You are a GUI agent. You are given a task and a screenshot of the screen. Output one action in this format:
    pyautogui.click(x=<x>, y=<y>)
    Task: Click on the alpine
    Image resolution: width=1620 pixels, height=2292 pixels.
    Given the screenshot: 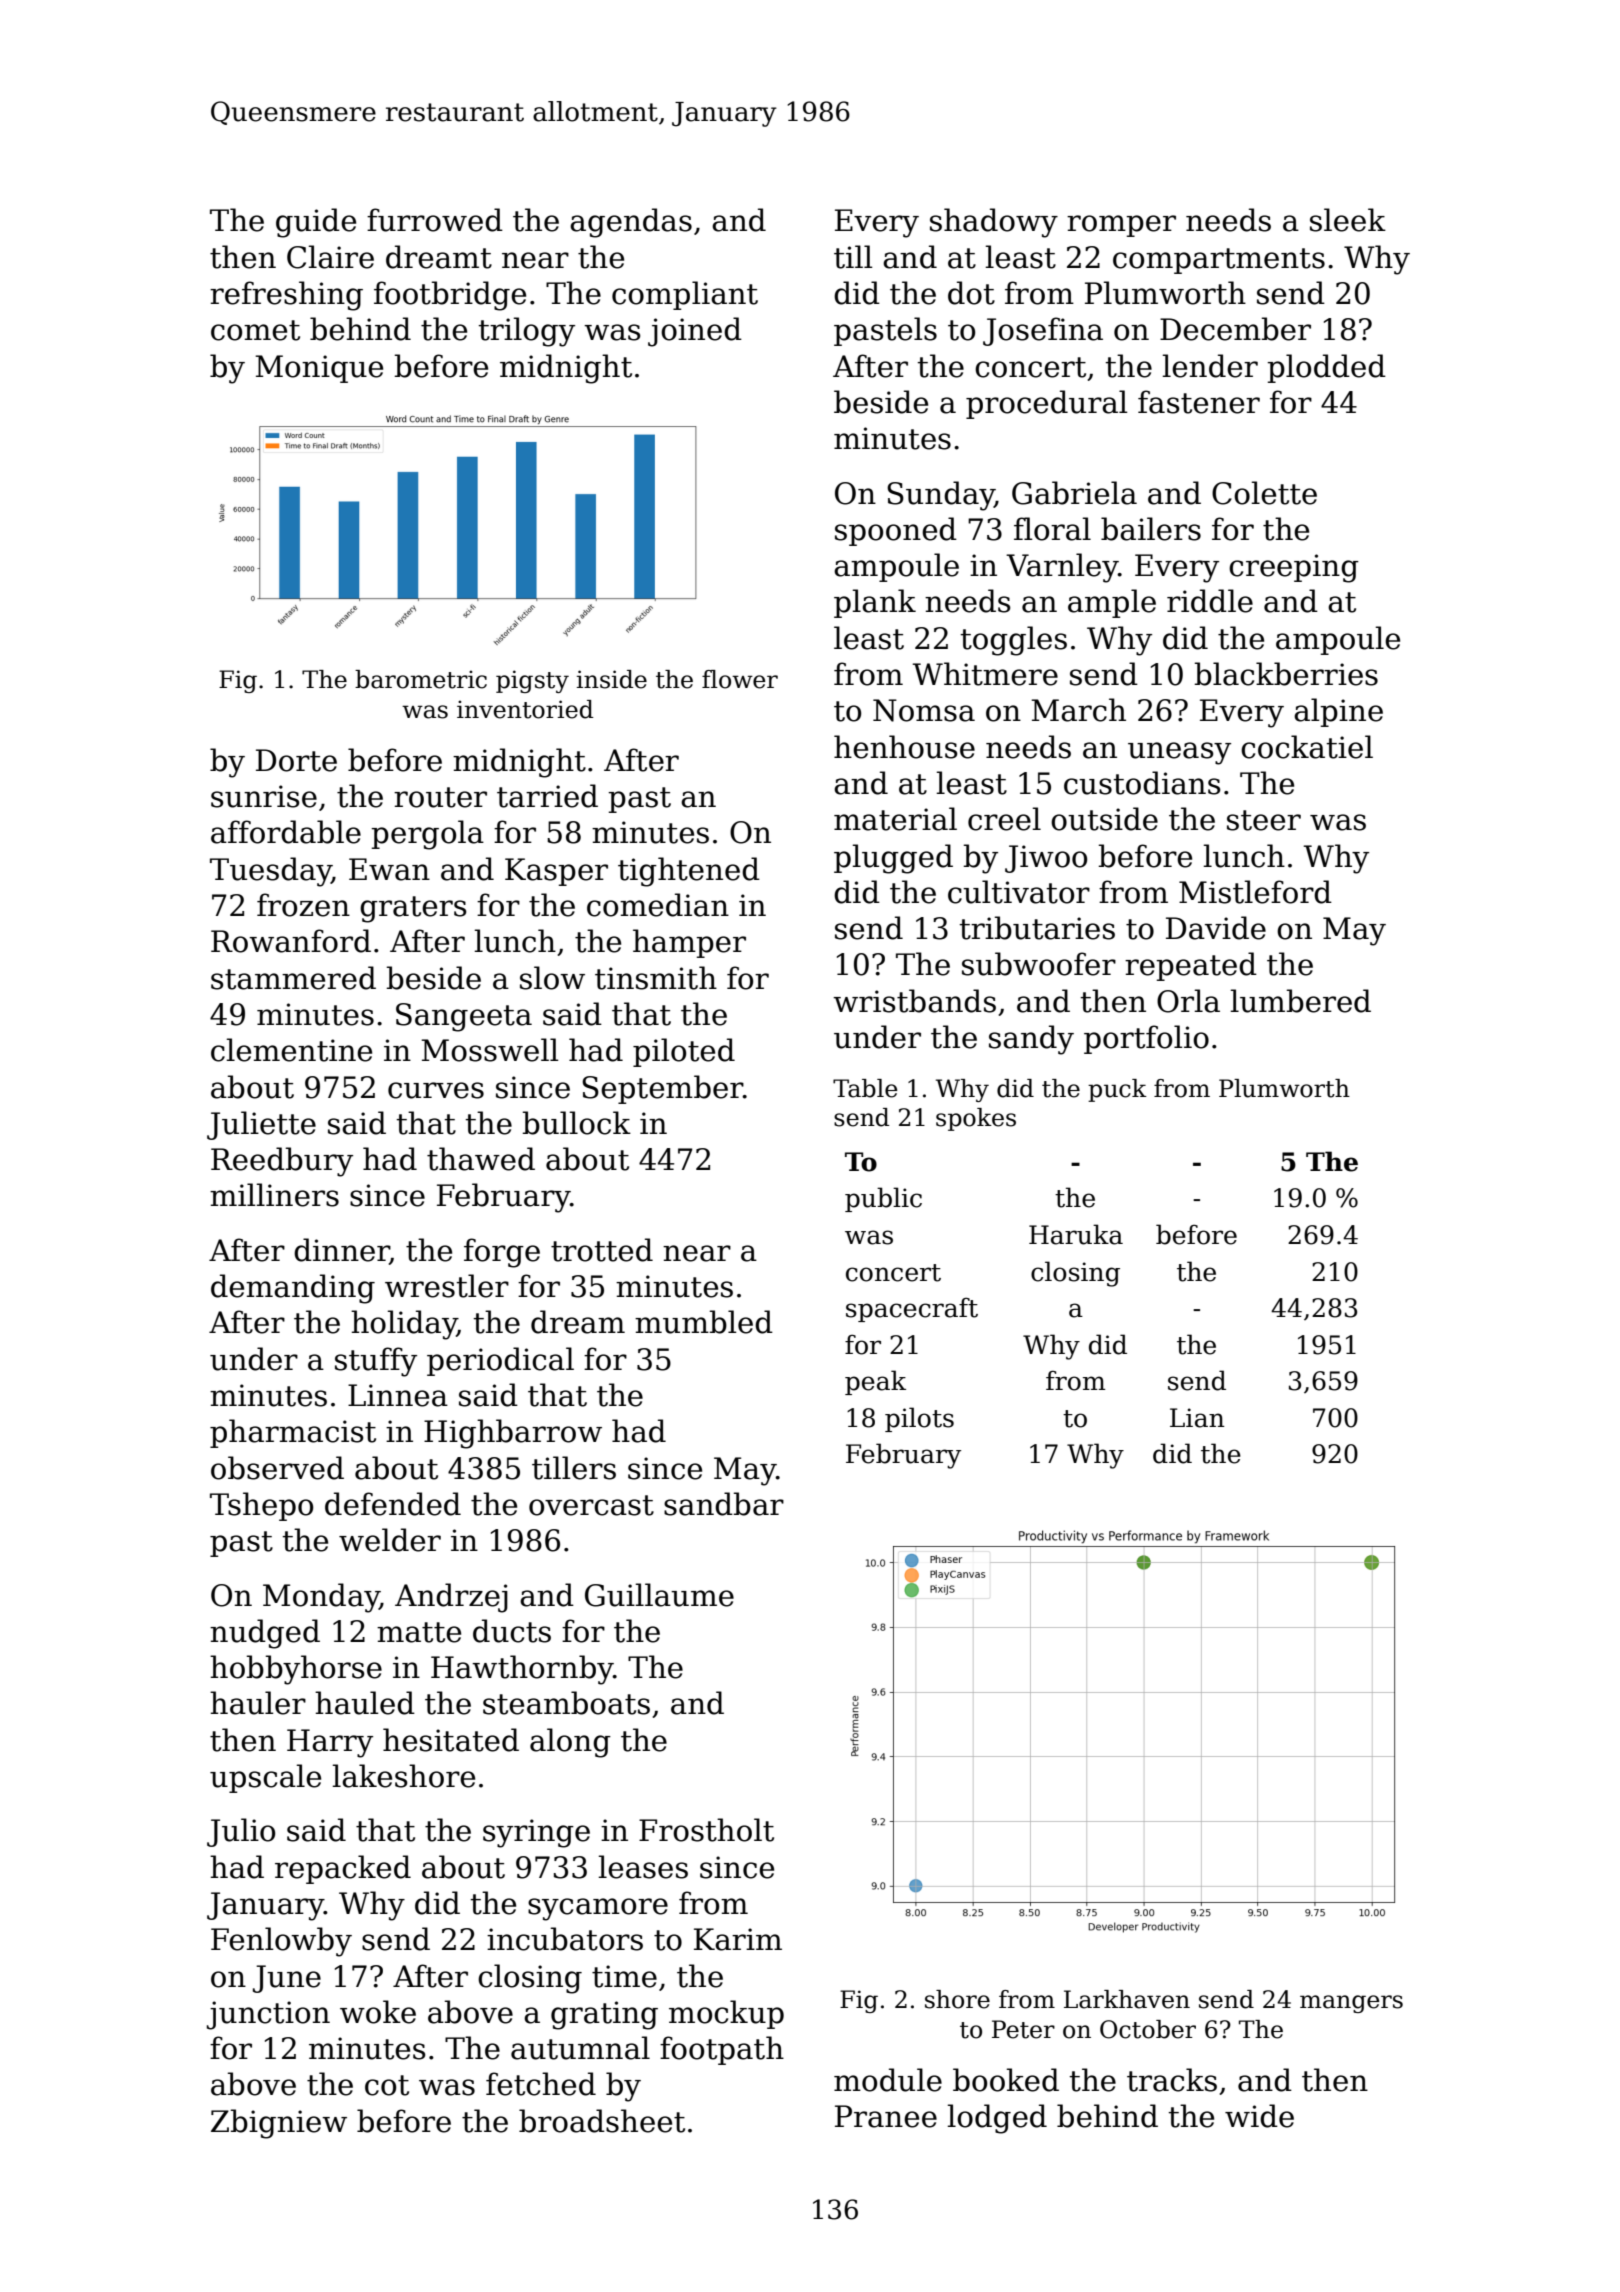 What is the action you would take?
    pyautogui.click(x=1338, y=712)
